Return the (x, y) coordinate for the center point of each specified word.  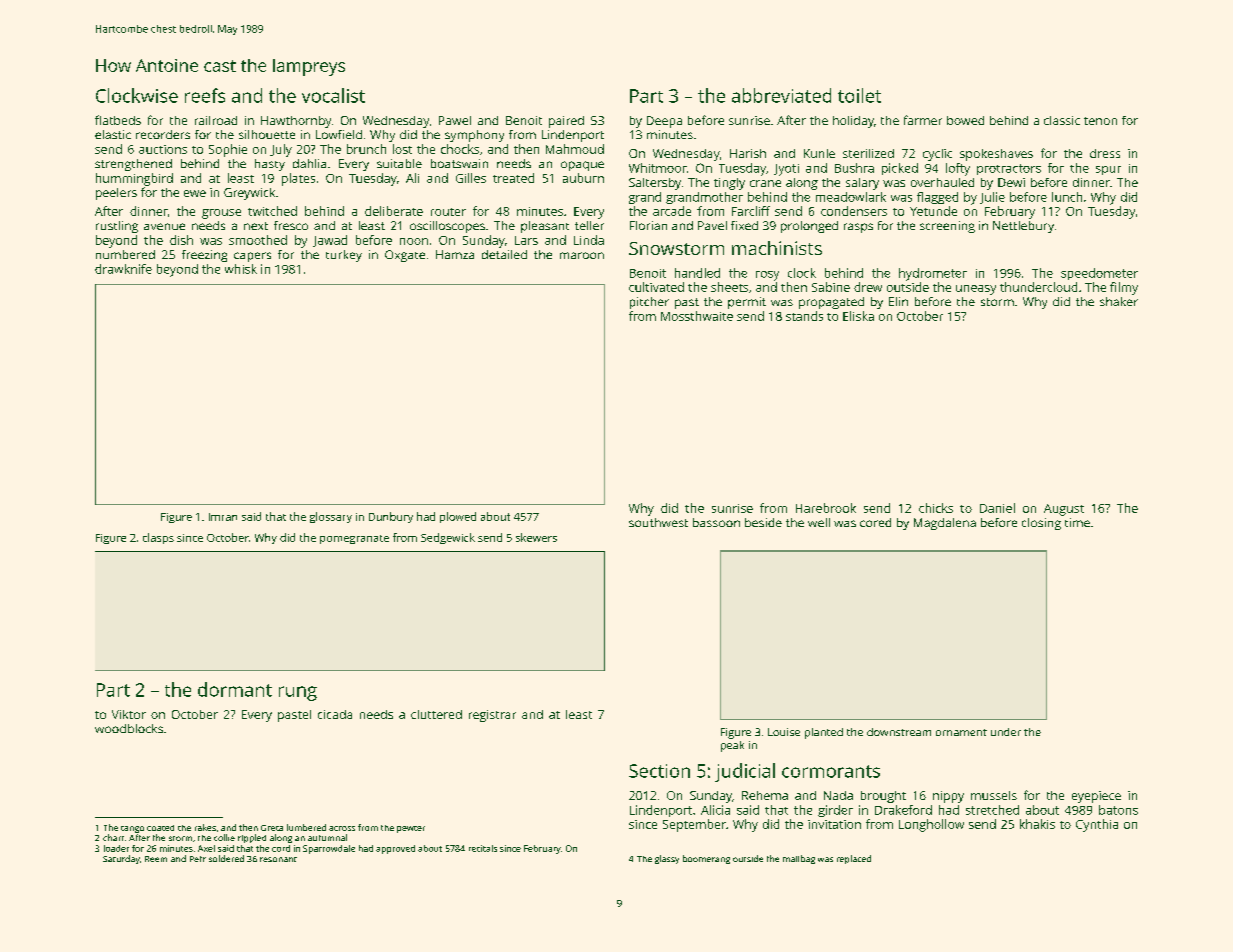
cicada (335, 714)
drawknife (123, 269)
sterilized (868, 153)
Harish (748, 153)
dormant (235, 689)
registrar (492, 716)
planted (824, 733)
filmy (1124, 288)
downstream (899, 732)
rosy (767, 276)
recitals (483, 848)
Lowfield (339, 134)
